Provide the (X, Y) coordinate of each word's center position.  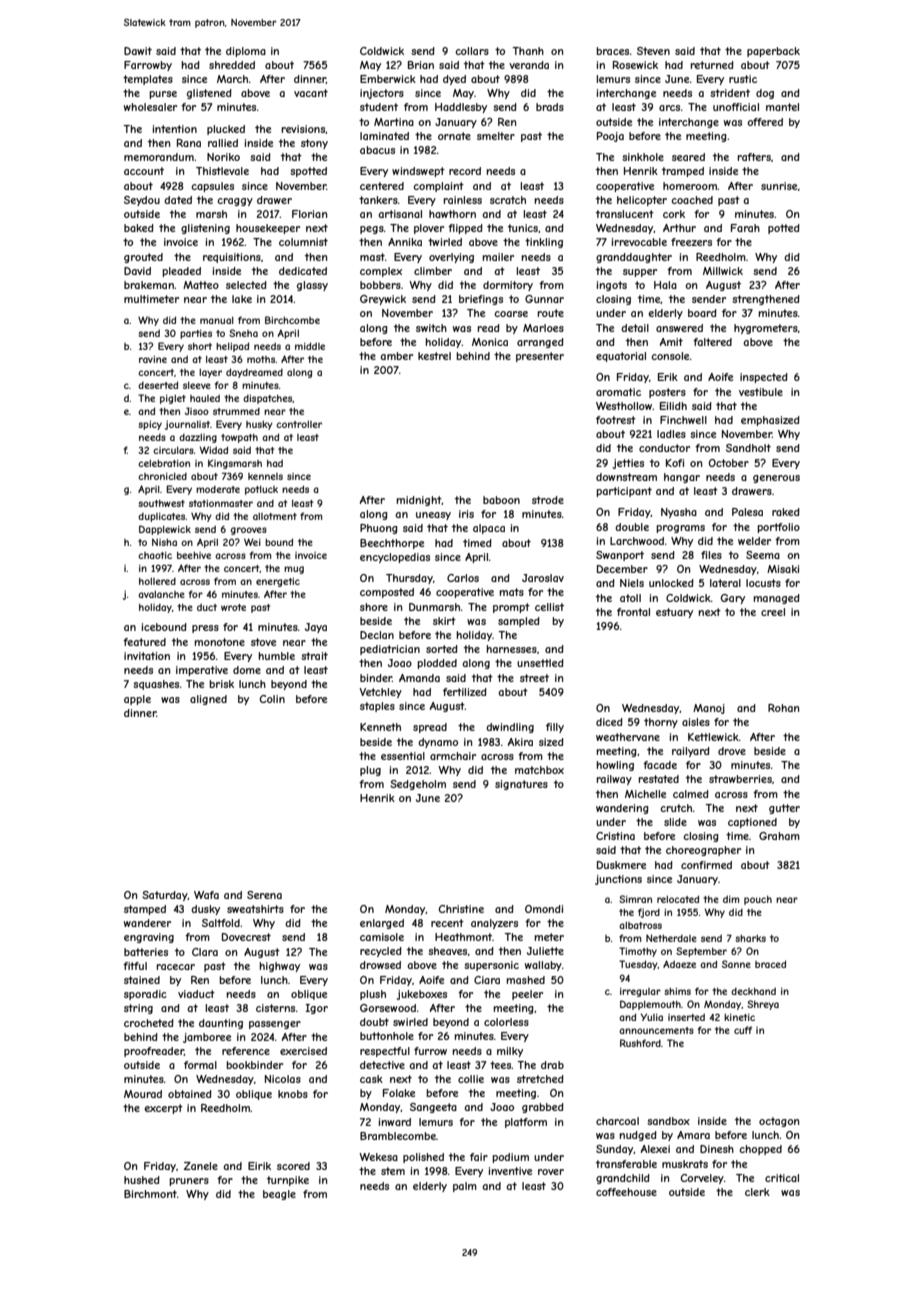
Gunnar (544, 299)
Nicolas (283, 1079)
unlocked (671, 583)
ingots (612, 286)
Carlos (463, 578)
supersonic (491, 966)
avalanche (161, 594)
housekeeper (268, 229)
